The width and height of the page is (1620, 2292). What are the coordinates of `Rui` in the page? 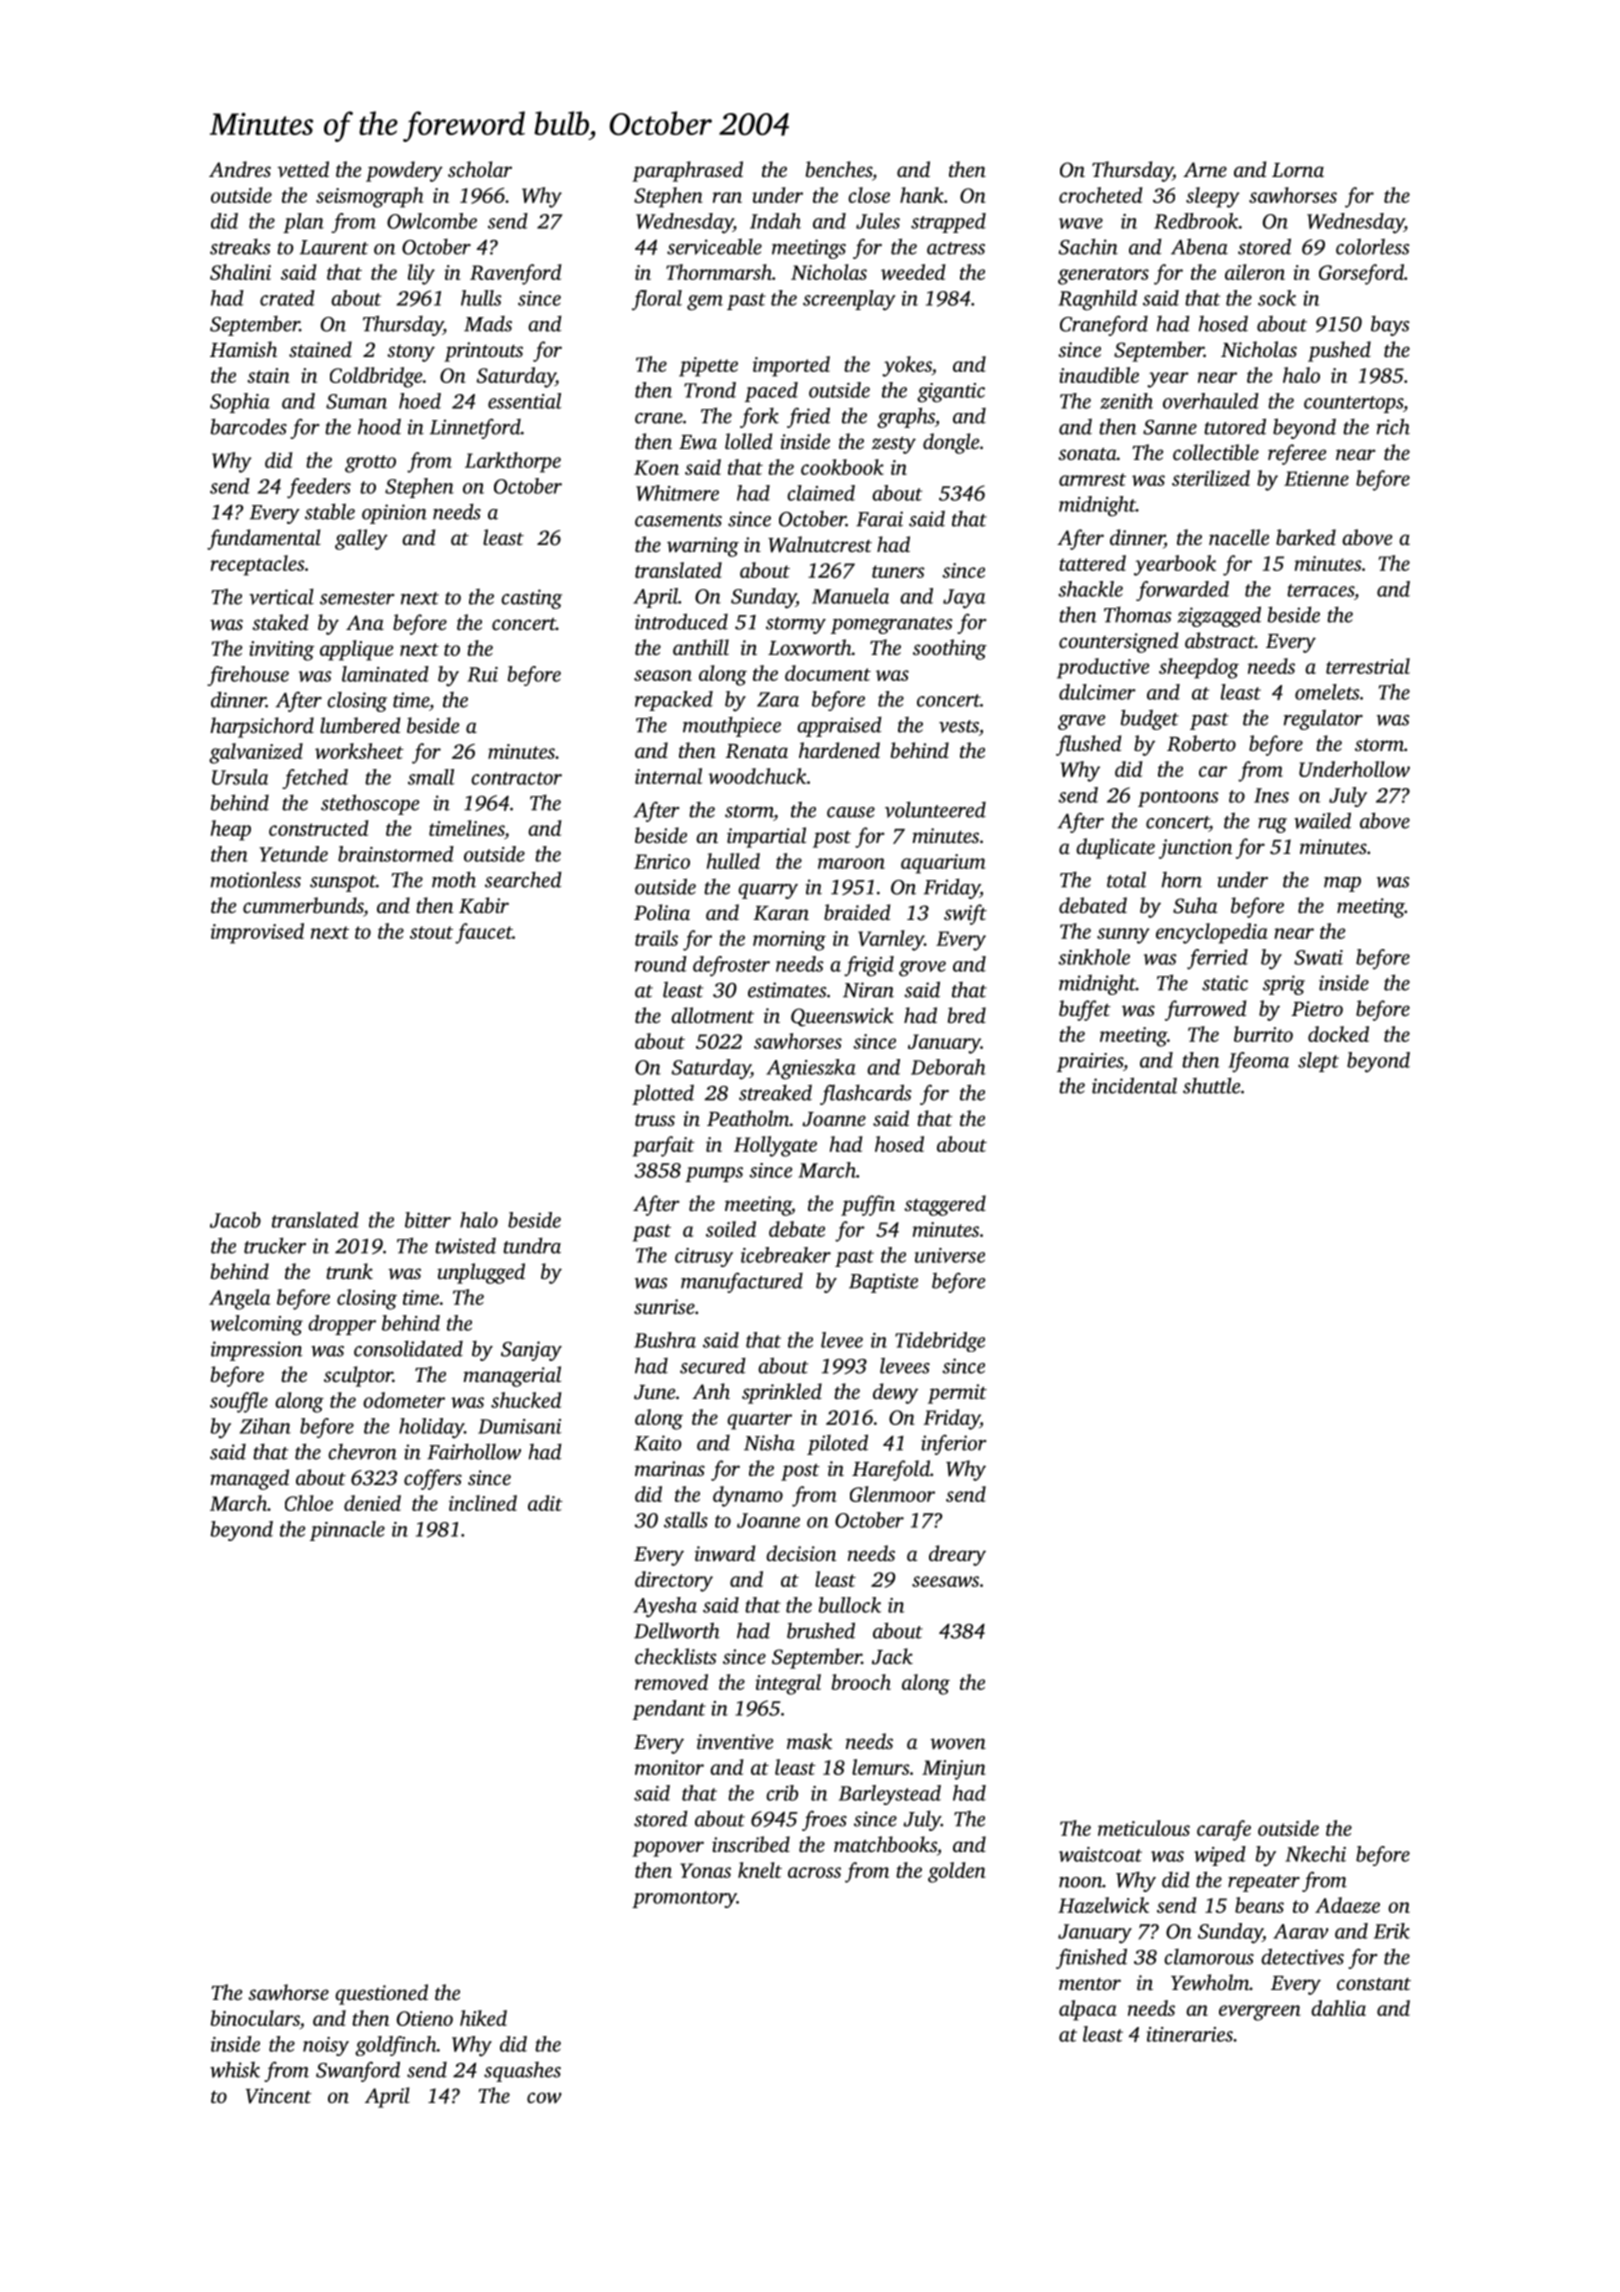 It's located at (482, 674).
